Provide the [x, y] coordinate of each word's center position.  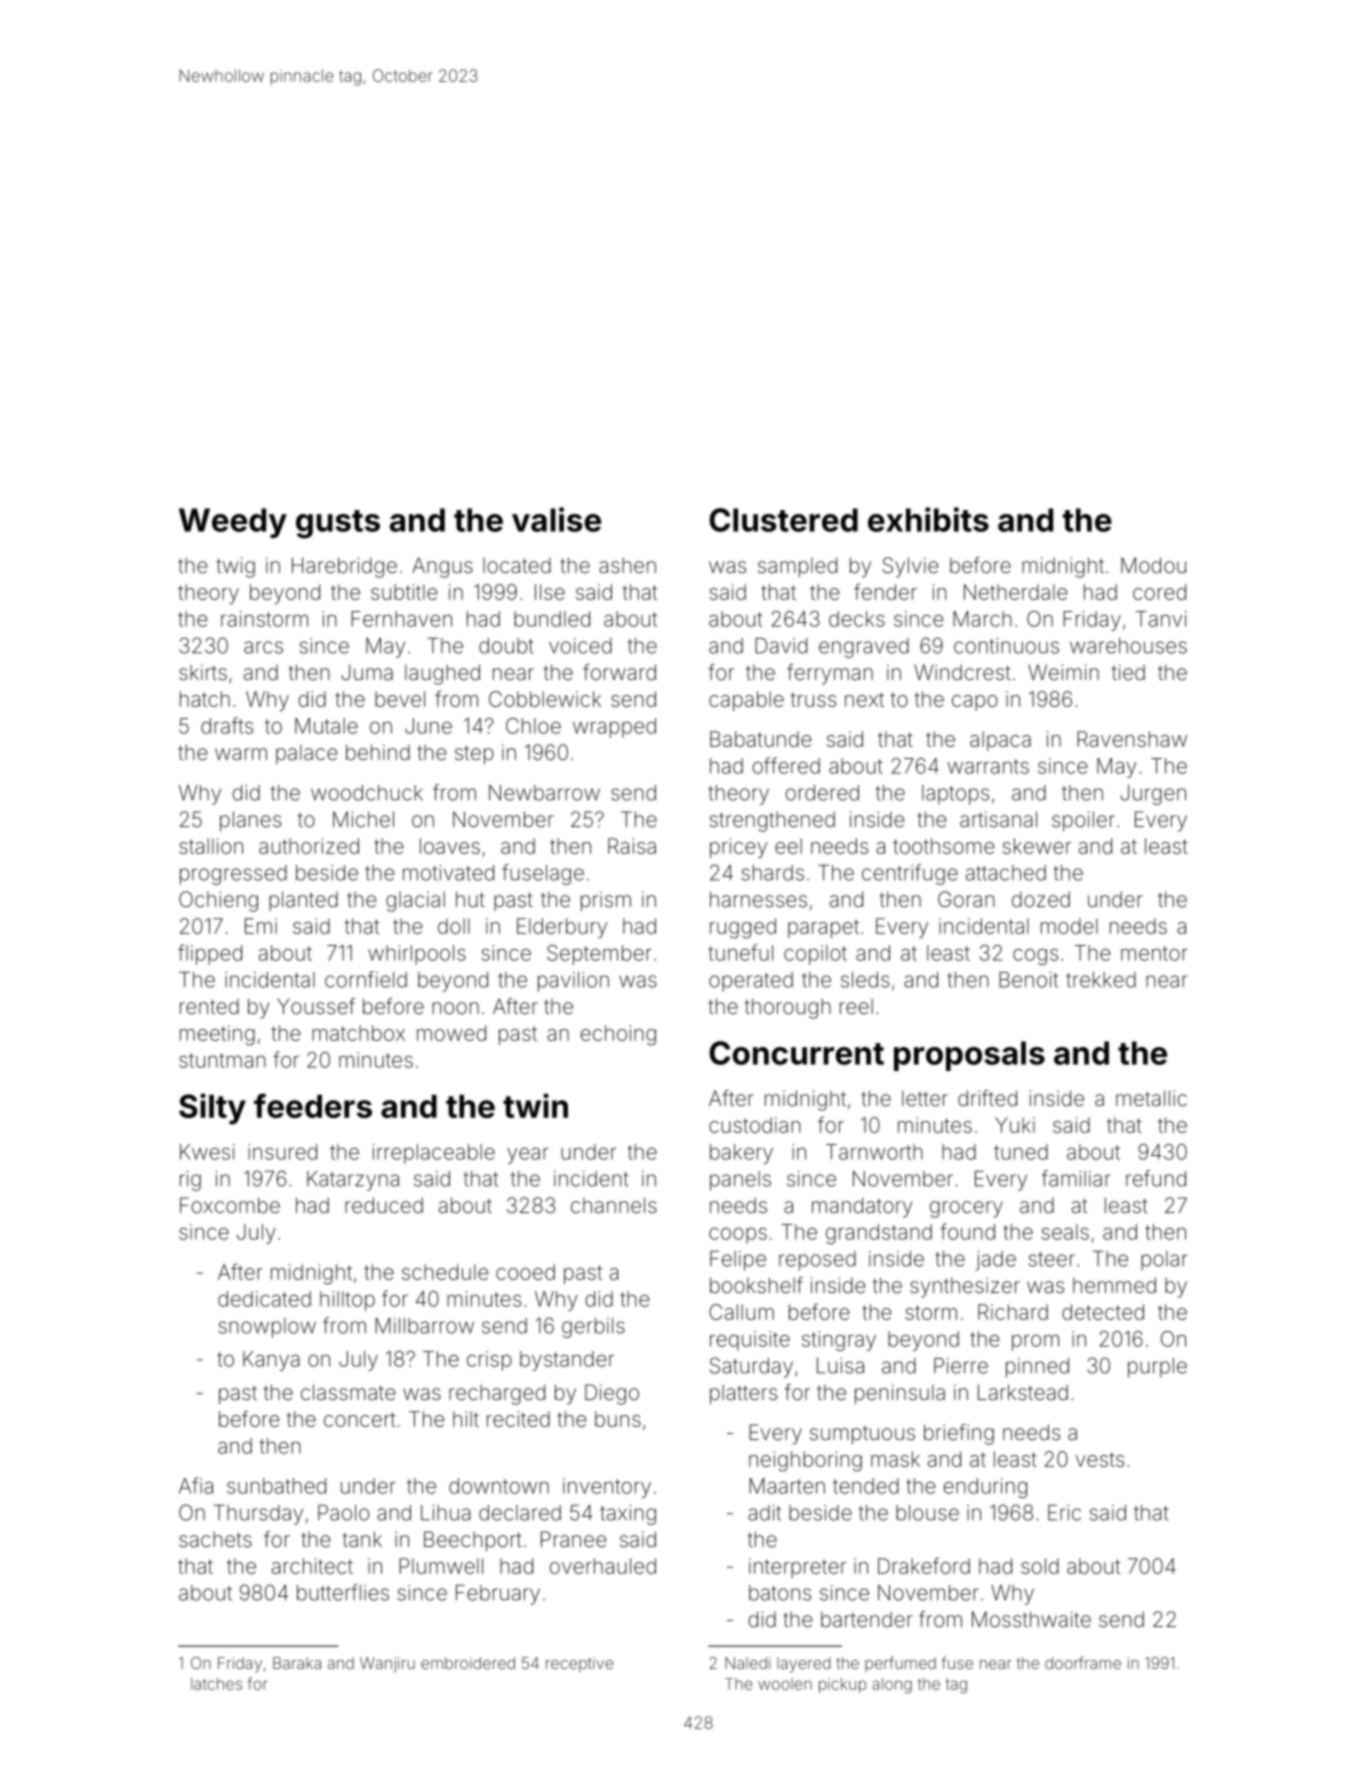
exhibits [928, 519]
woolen [785, 1684]
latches [216, 1684]
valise [556, 519]
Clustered [783, 520]
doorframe [1083, 1662]
